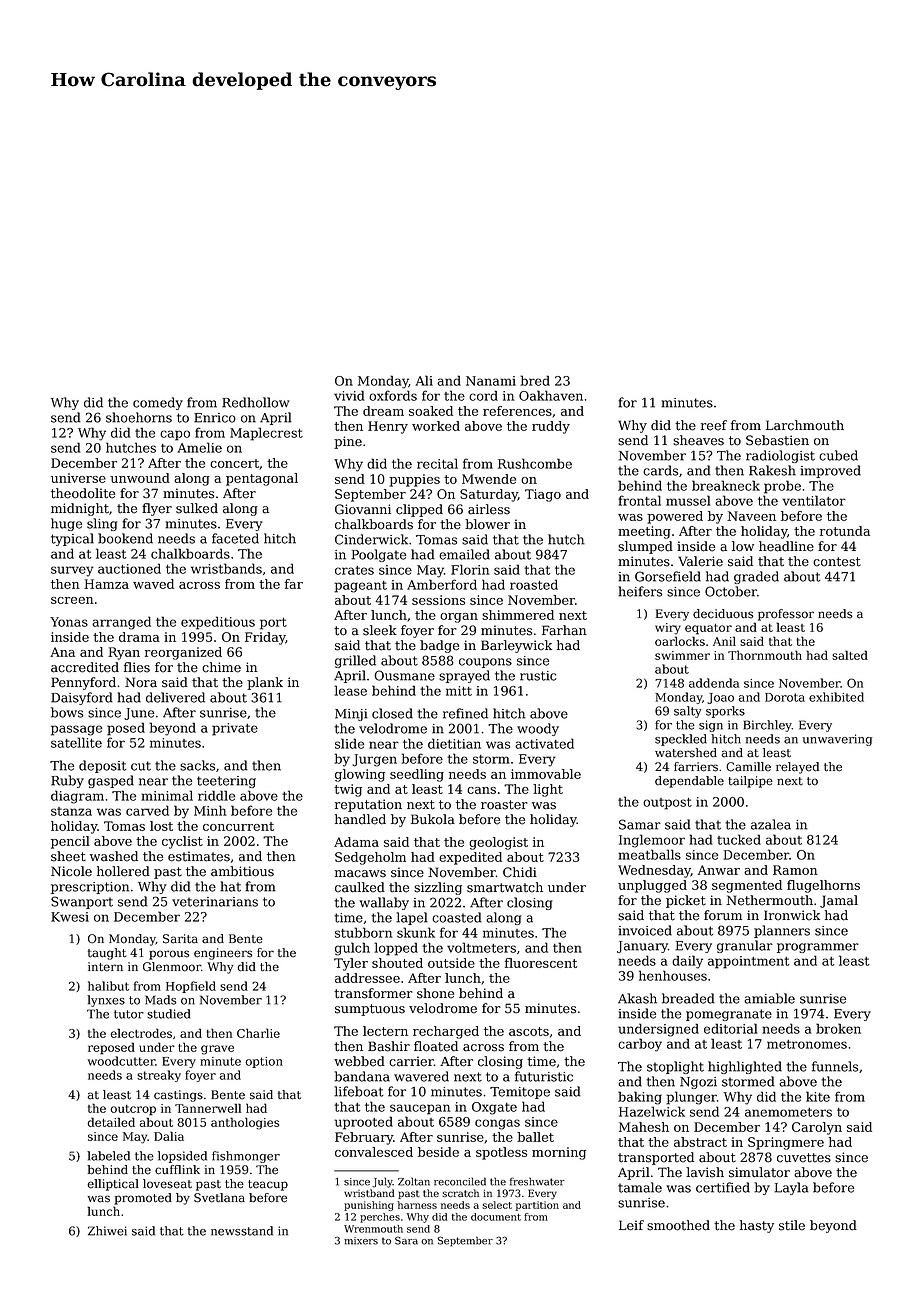 The image size is (924, 1308). Describe the element at coordinates (417, 775) in the document. I see `seedling` at that location.
